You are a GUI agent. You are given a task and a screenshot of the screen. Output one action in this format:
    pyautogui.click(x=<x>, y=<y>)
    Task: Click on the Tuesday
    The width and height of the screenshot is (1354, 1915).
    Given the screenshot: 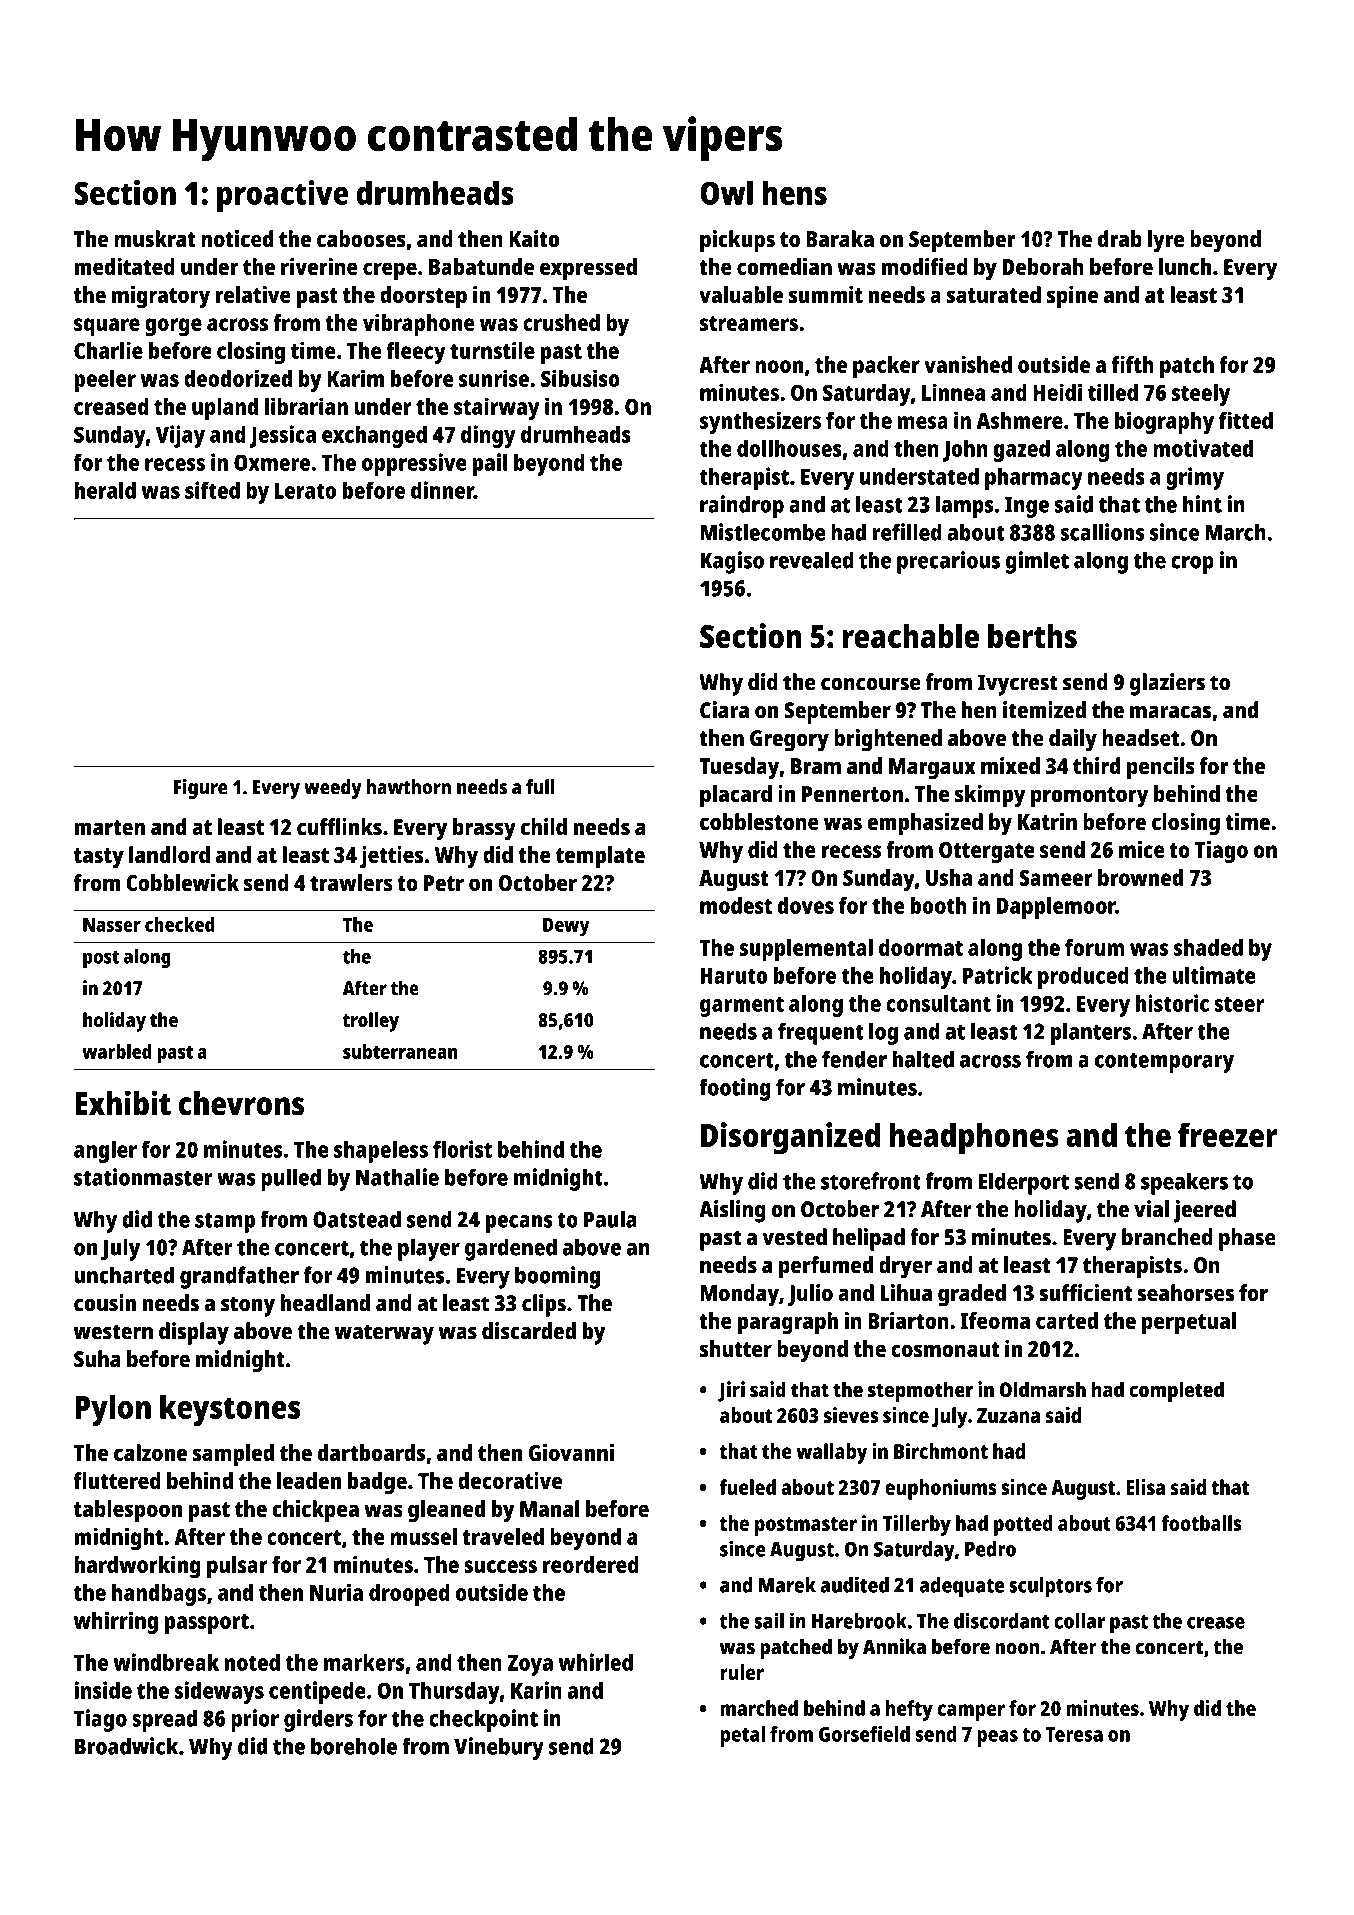 What is the action you would take?
    pyautogui.click(x=739, y=768)
